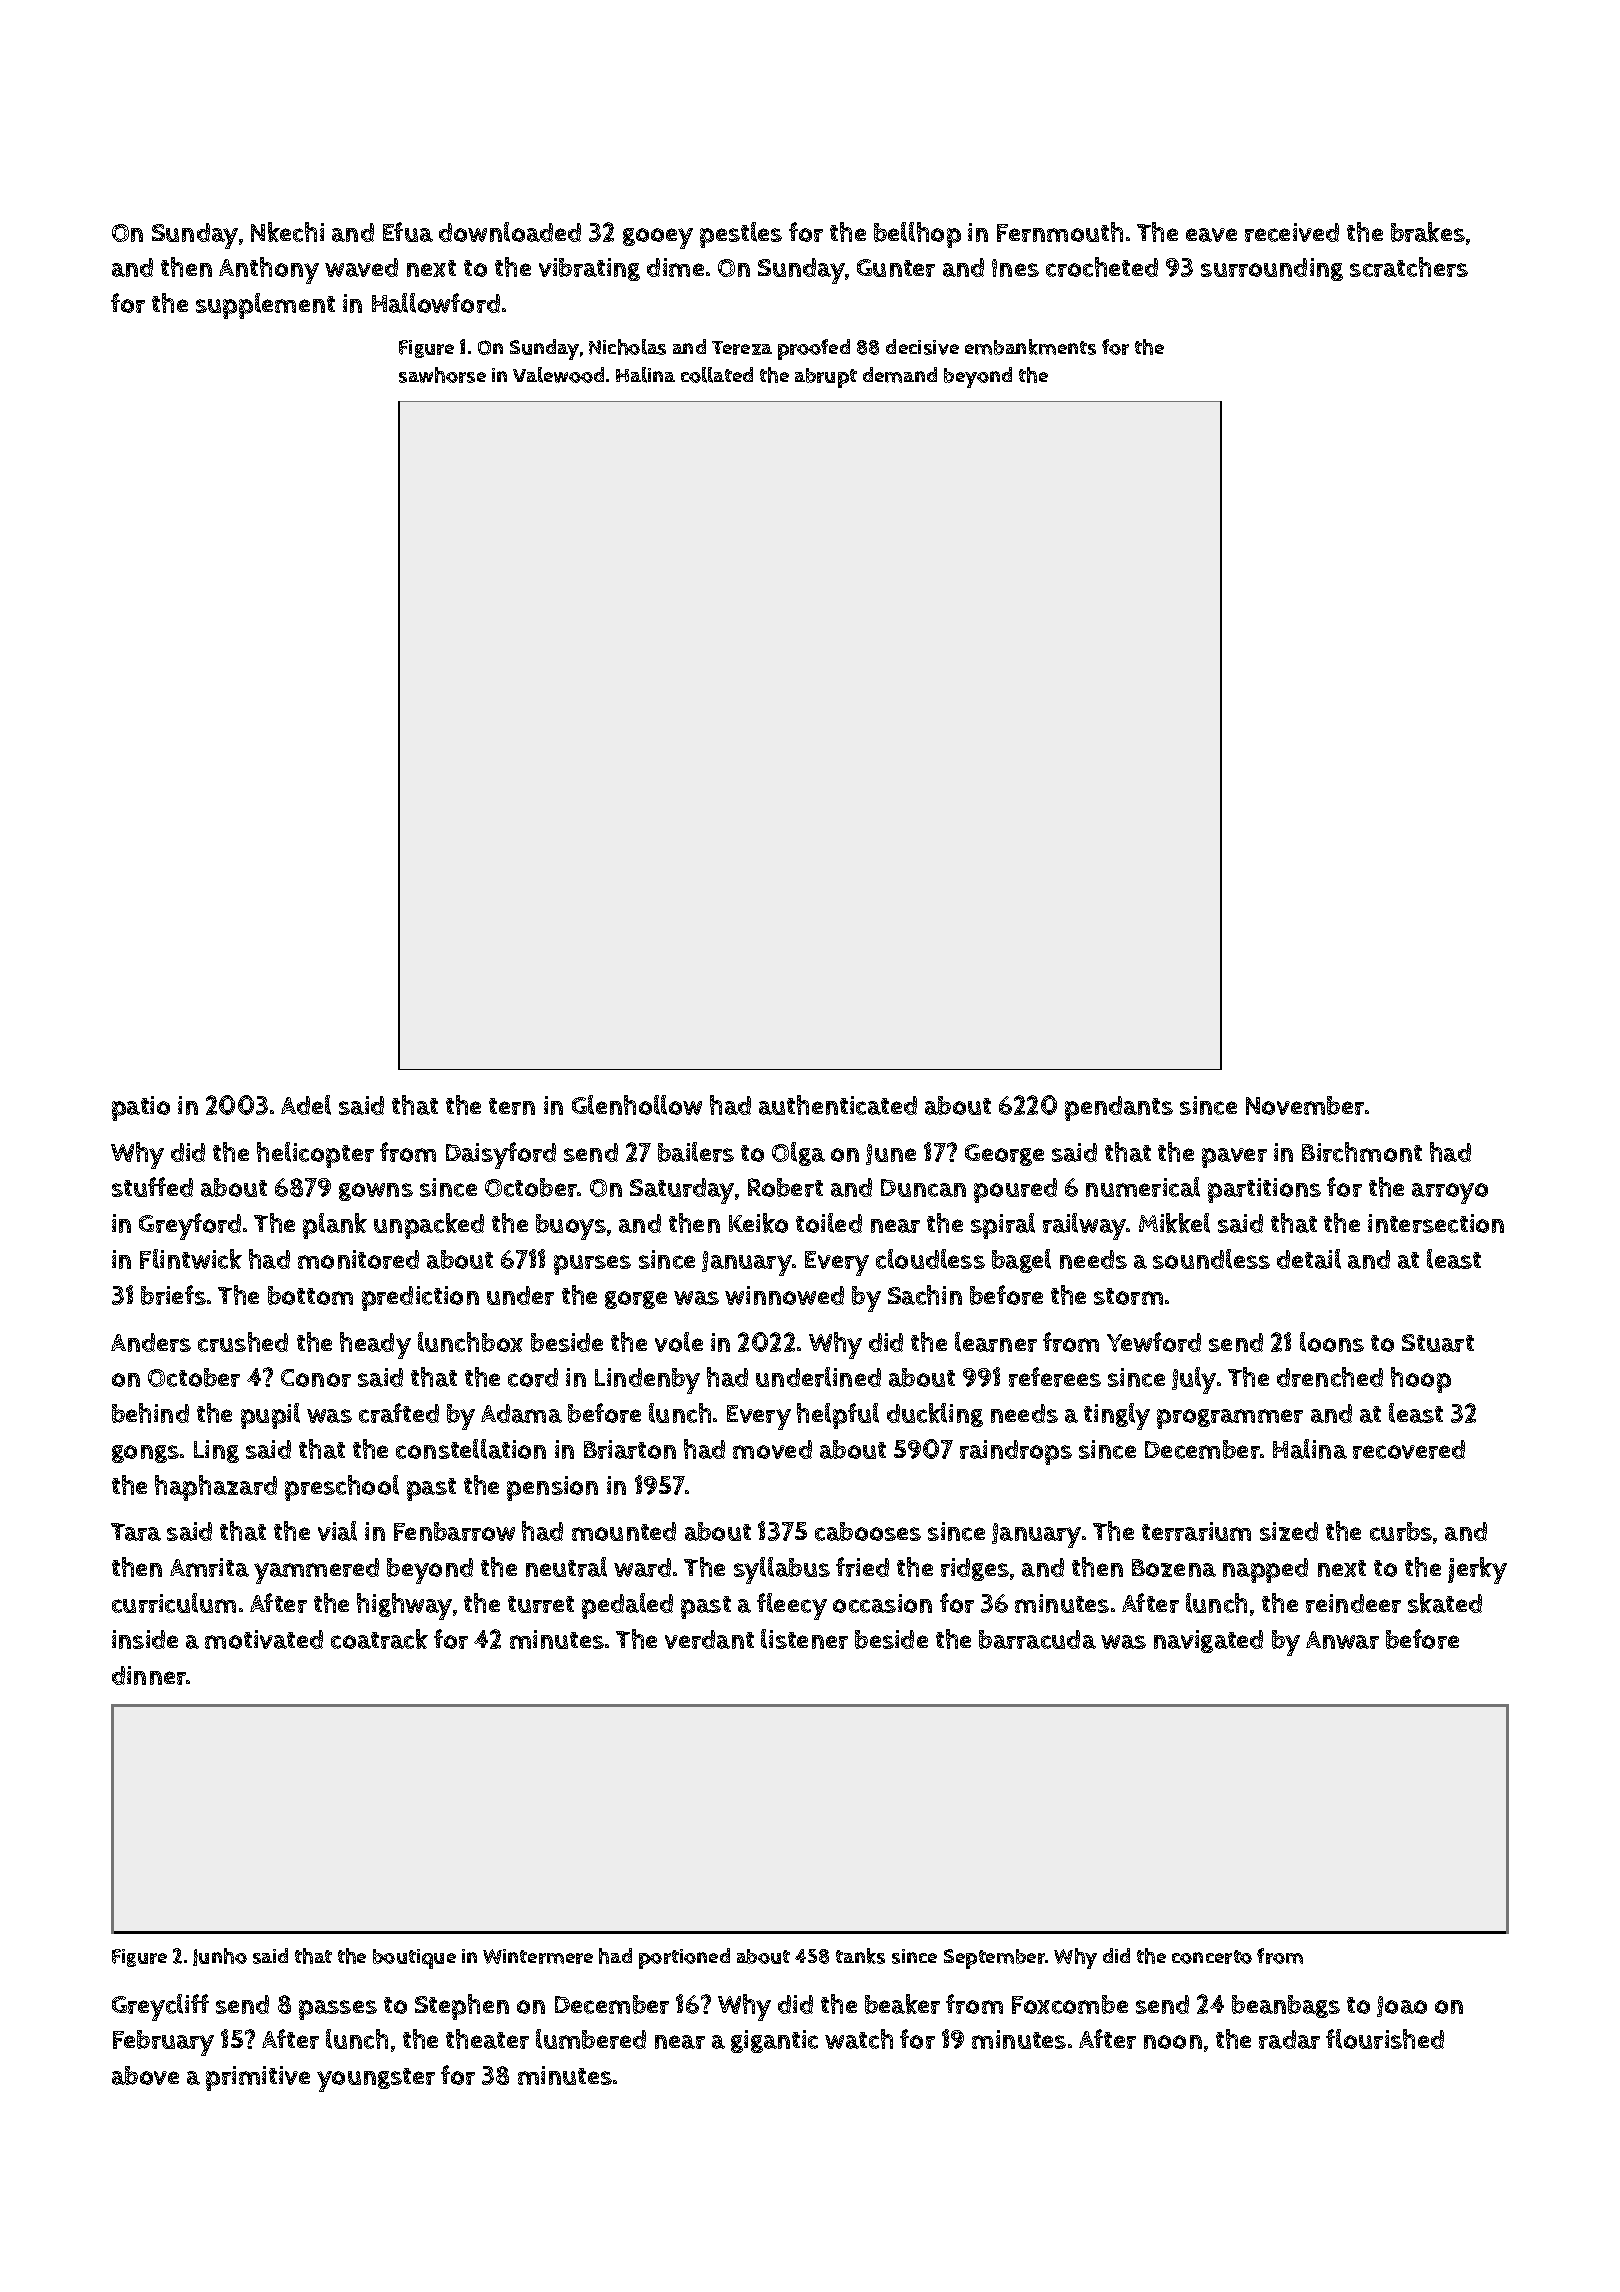  What do you see at coordinates (512, 1106) in the page?
I see `tern` at bounding box center [512, 1106].
